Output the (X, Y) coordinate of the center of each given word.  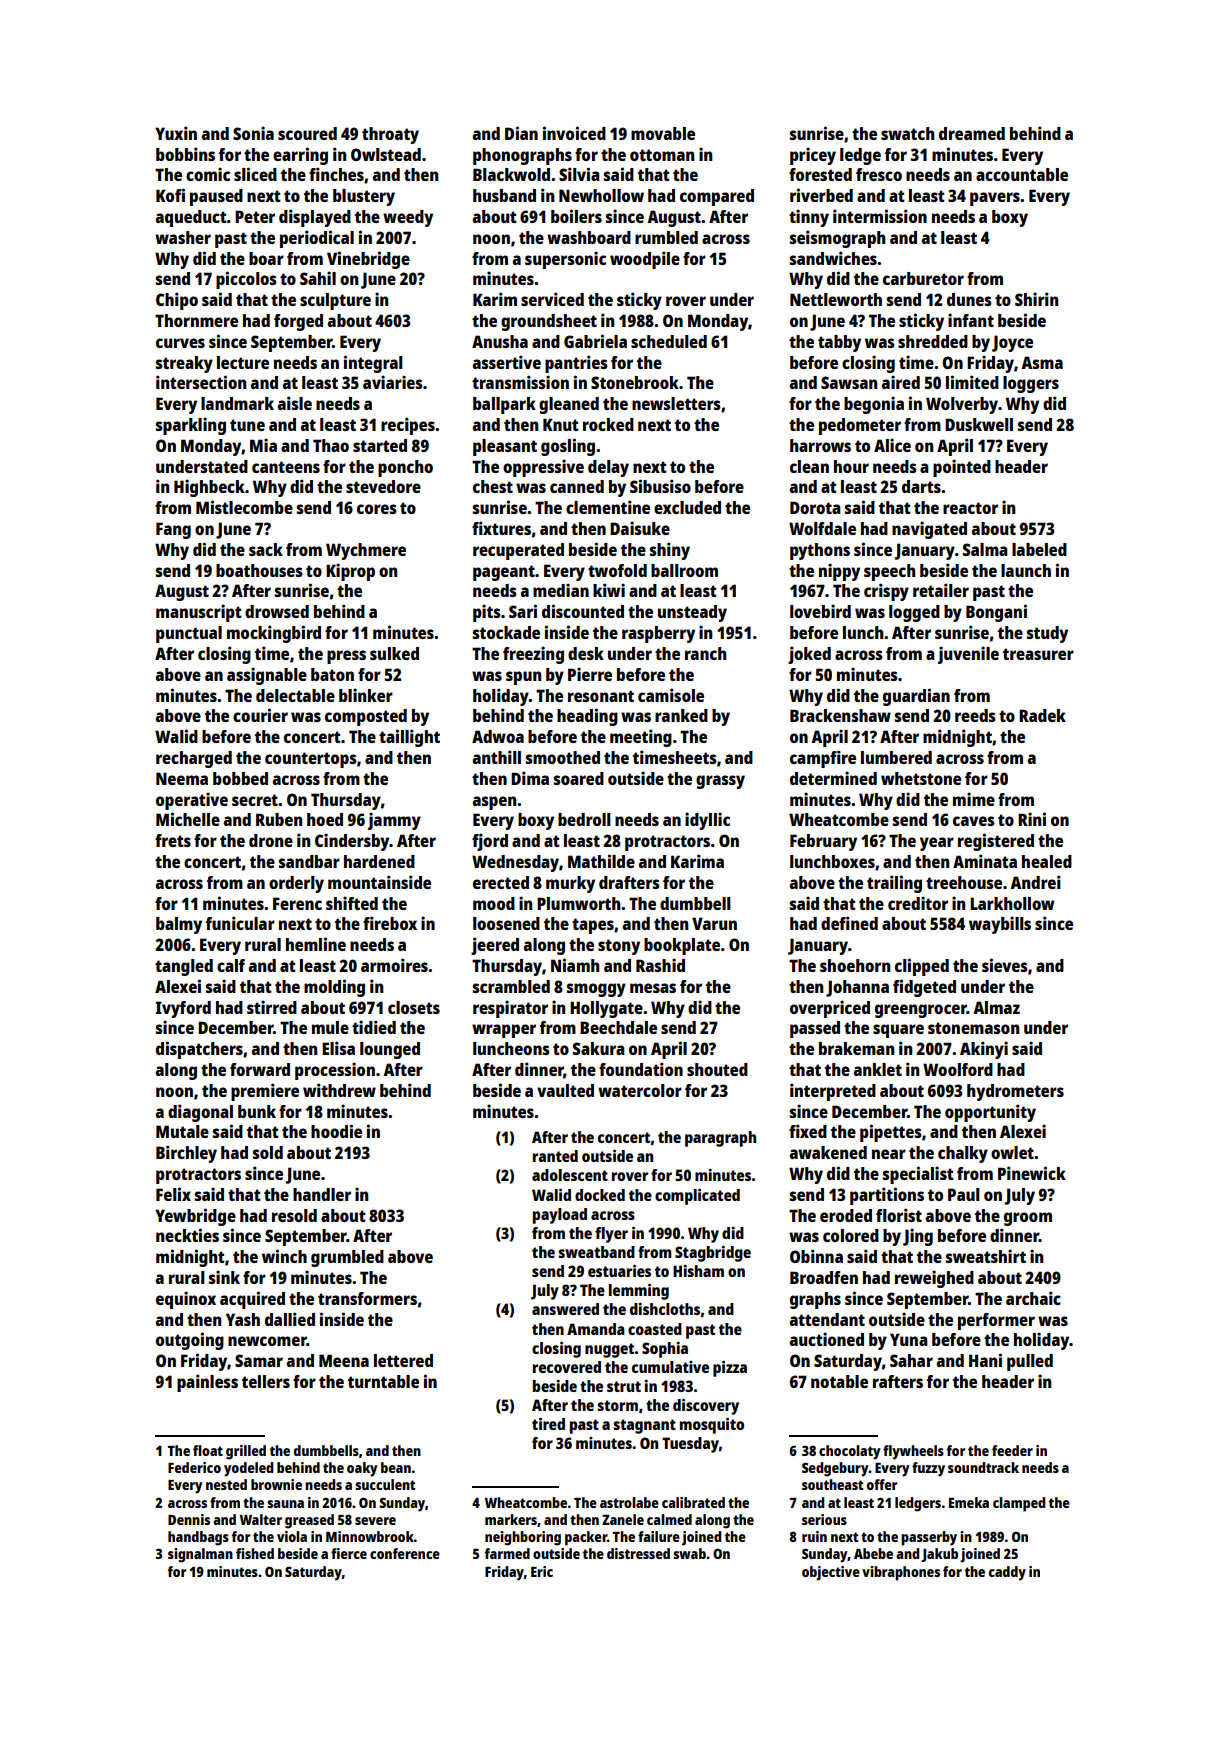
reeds (975, 715)
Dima (530, 778)
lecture (243, 362)
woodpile (645, 260)
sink (224, 1277)
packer (586, 1538)
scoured (307, 133)
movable (663, 133)
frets (173, 840)
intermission (880, 216)
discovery (706, 1407)
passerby (929, 1538)
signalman (200, 1555)
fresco (879, 174)
